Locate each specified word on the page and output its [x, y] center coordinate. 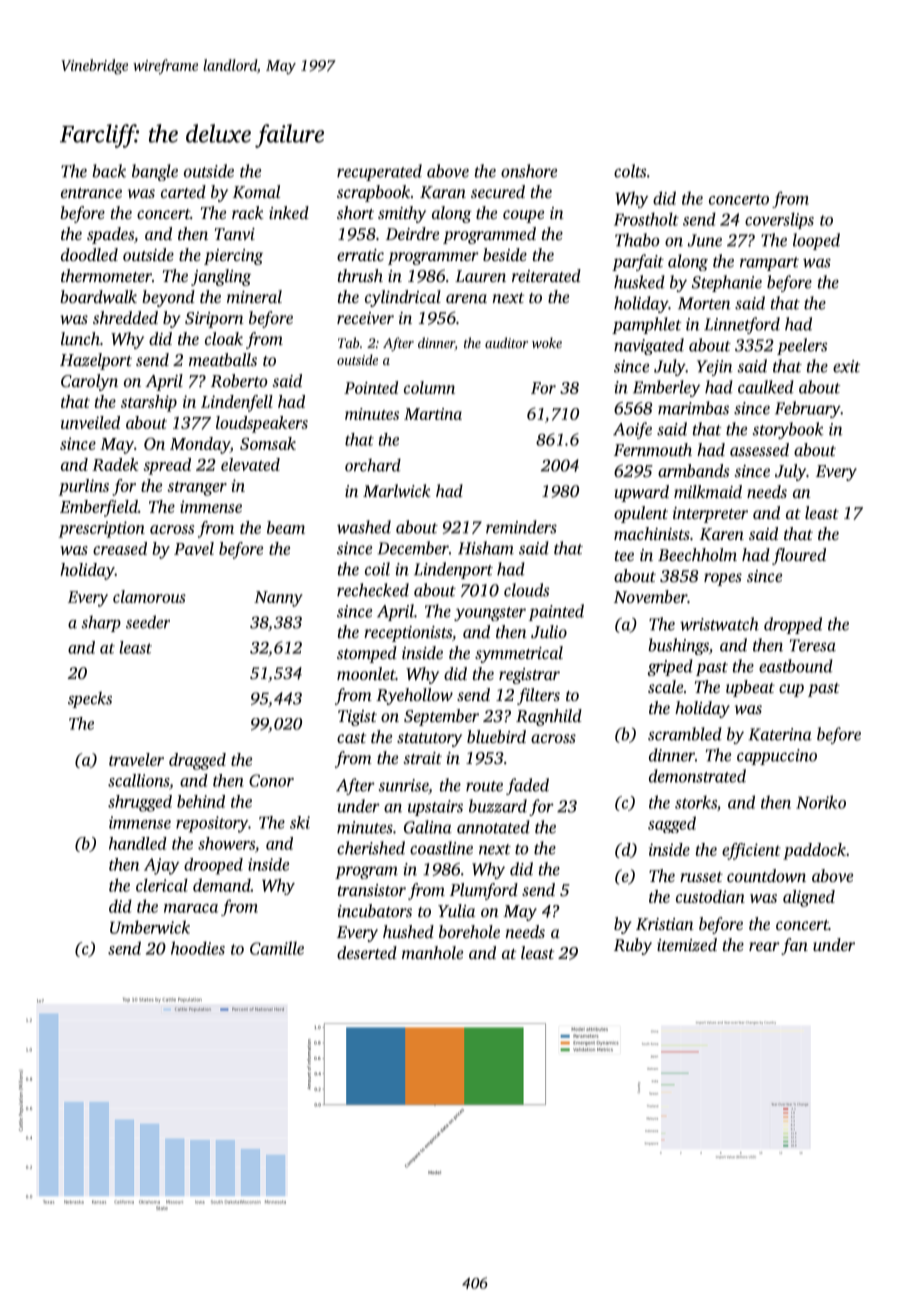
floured [799, 556]
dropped [793, 625]
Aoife [632, 430]
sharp [101, 623]
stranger [197, 488]
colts [630, 171]
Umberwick [150, 927]
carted [183, 191]
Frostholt [646, 219]
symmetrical [519, 654]
